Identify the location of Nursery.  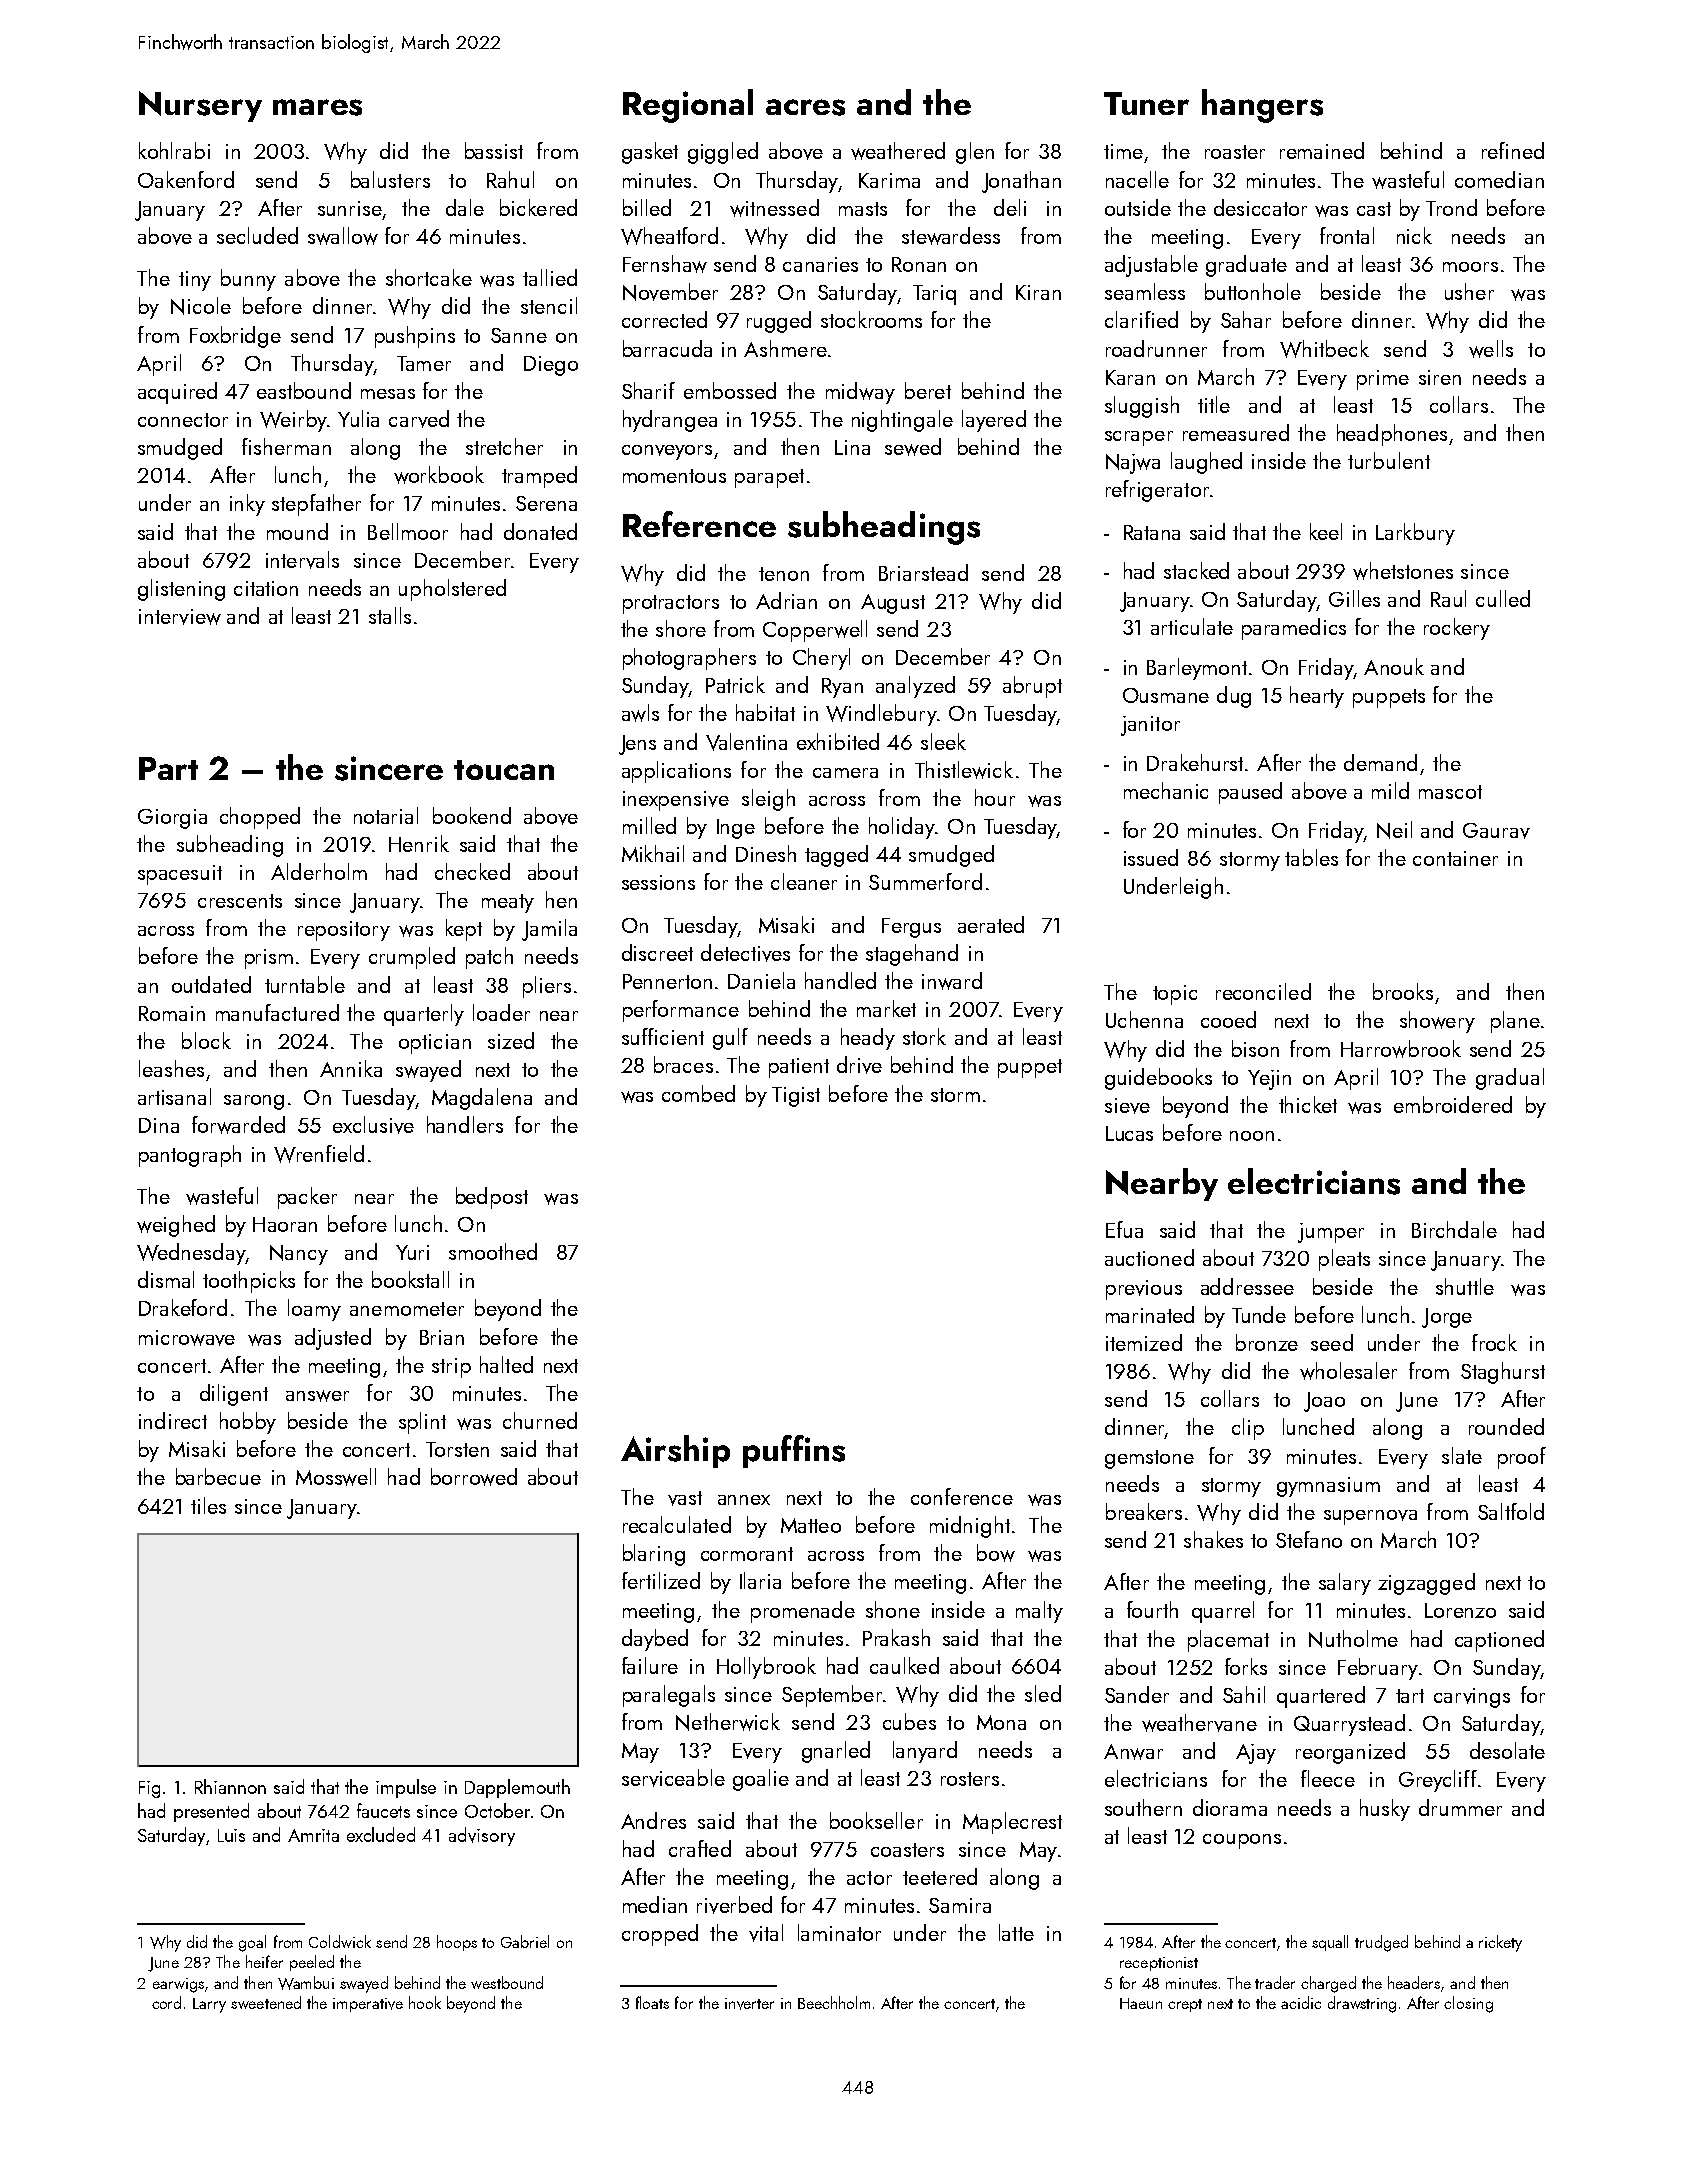
(200, 106).
